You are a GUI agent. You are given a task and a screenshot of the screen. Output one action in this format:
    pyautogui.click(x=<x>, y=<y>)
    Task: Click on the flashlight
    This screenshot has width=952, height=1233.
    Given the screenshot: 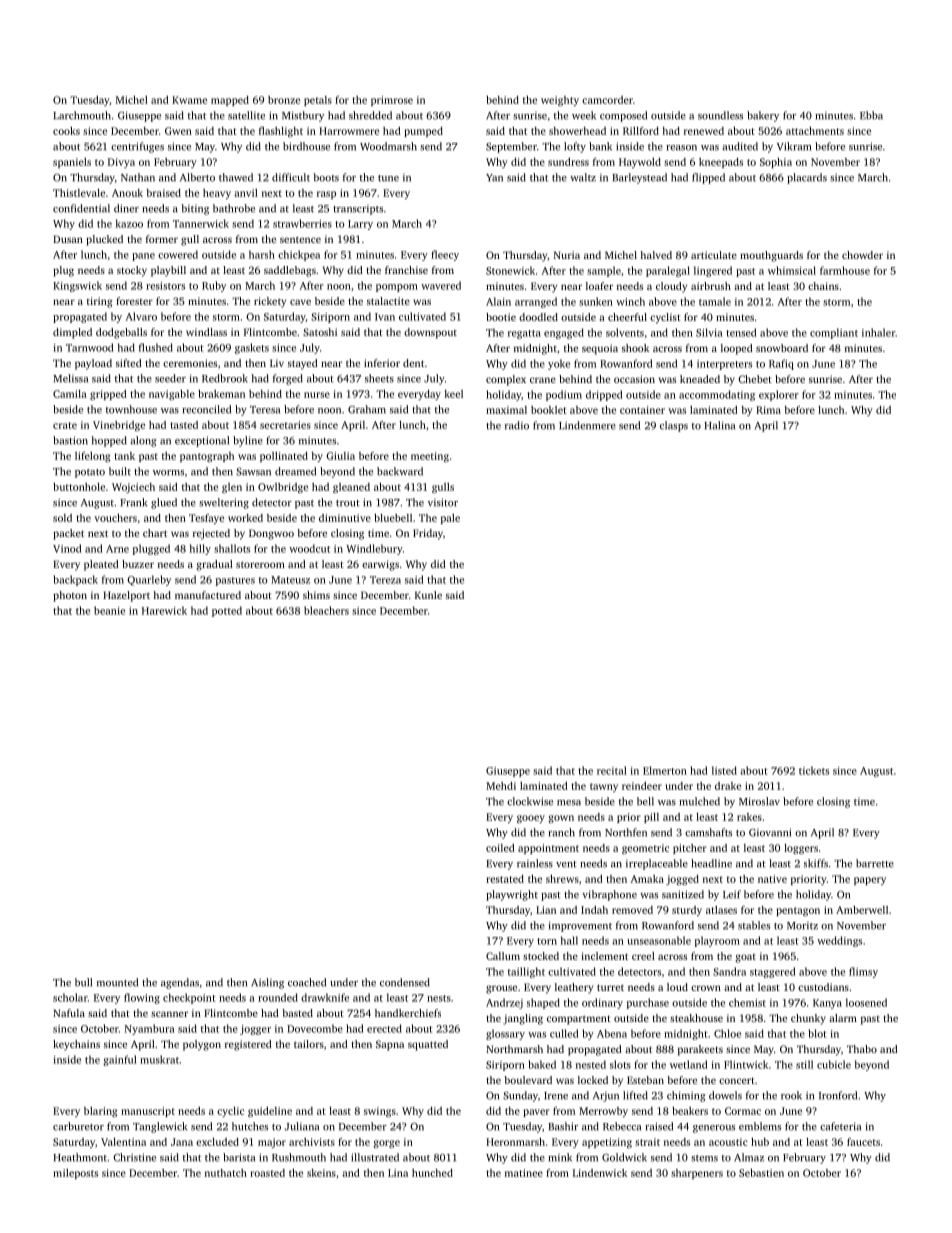 What is the action you would take?
    pyautogui.click(x=281, y=132)
